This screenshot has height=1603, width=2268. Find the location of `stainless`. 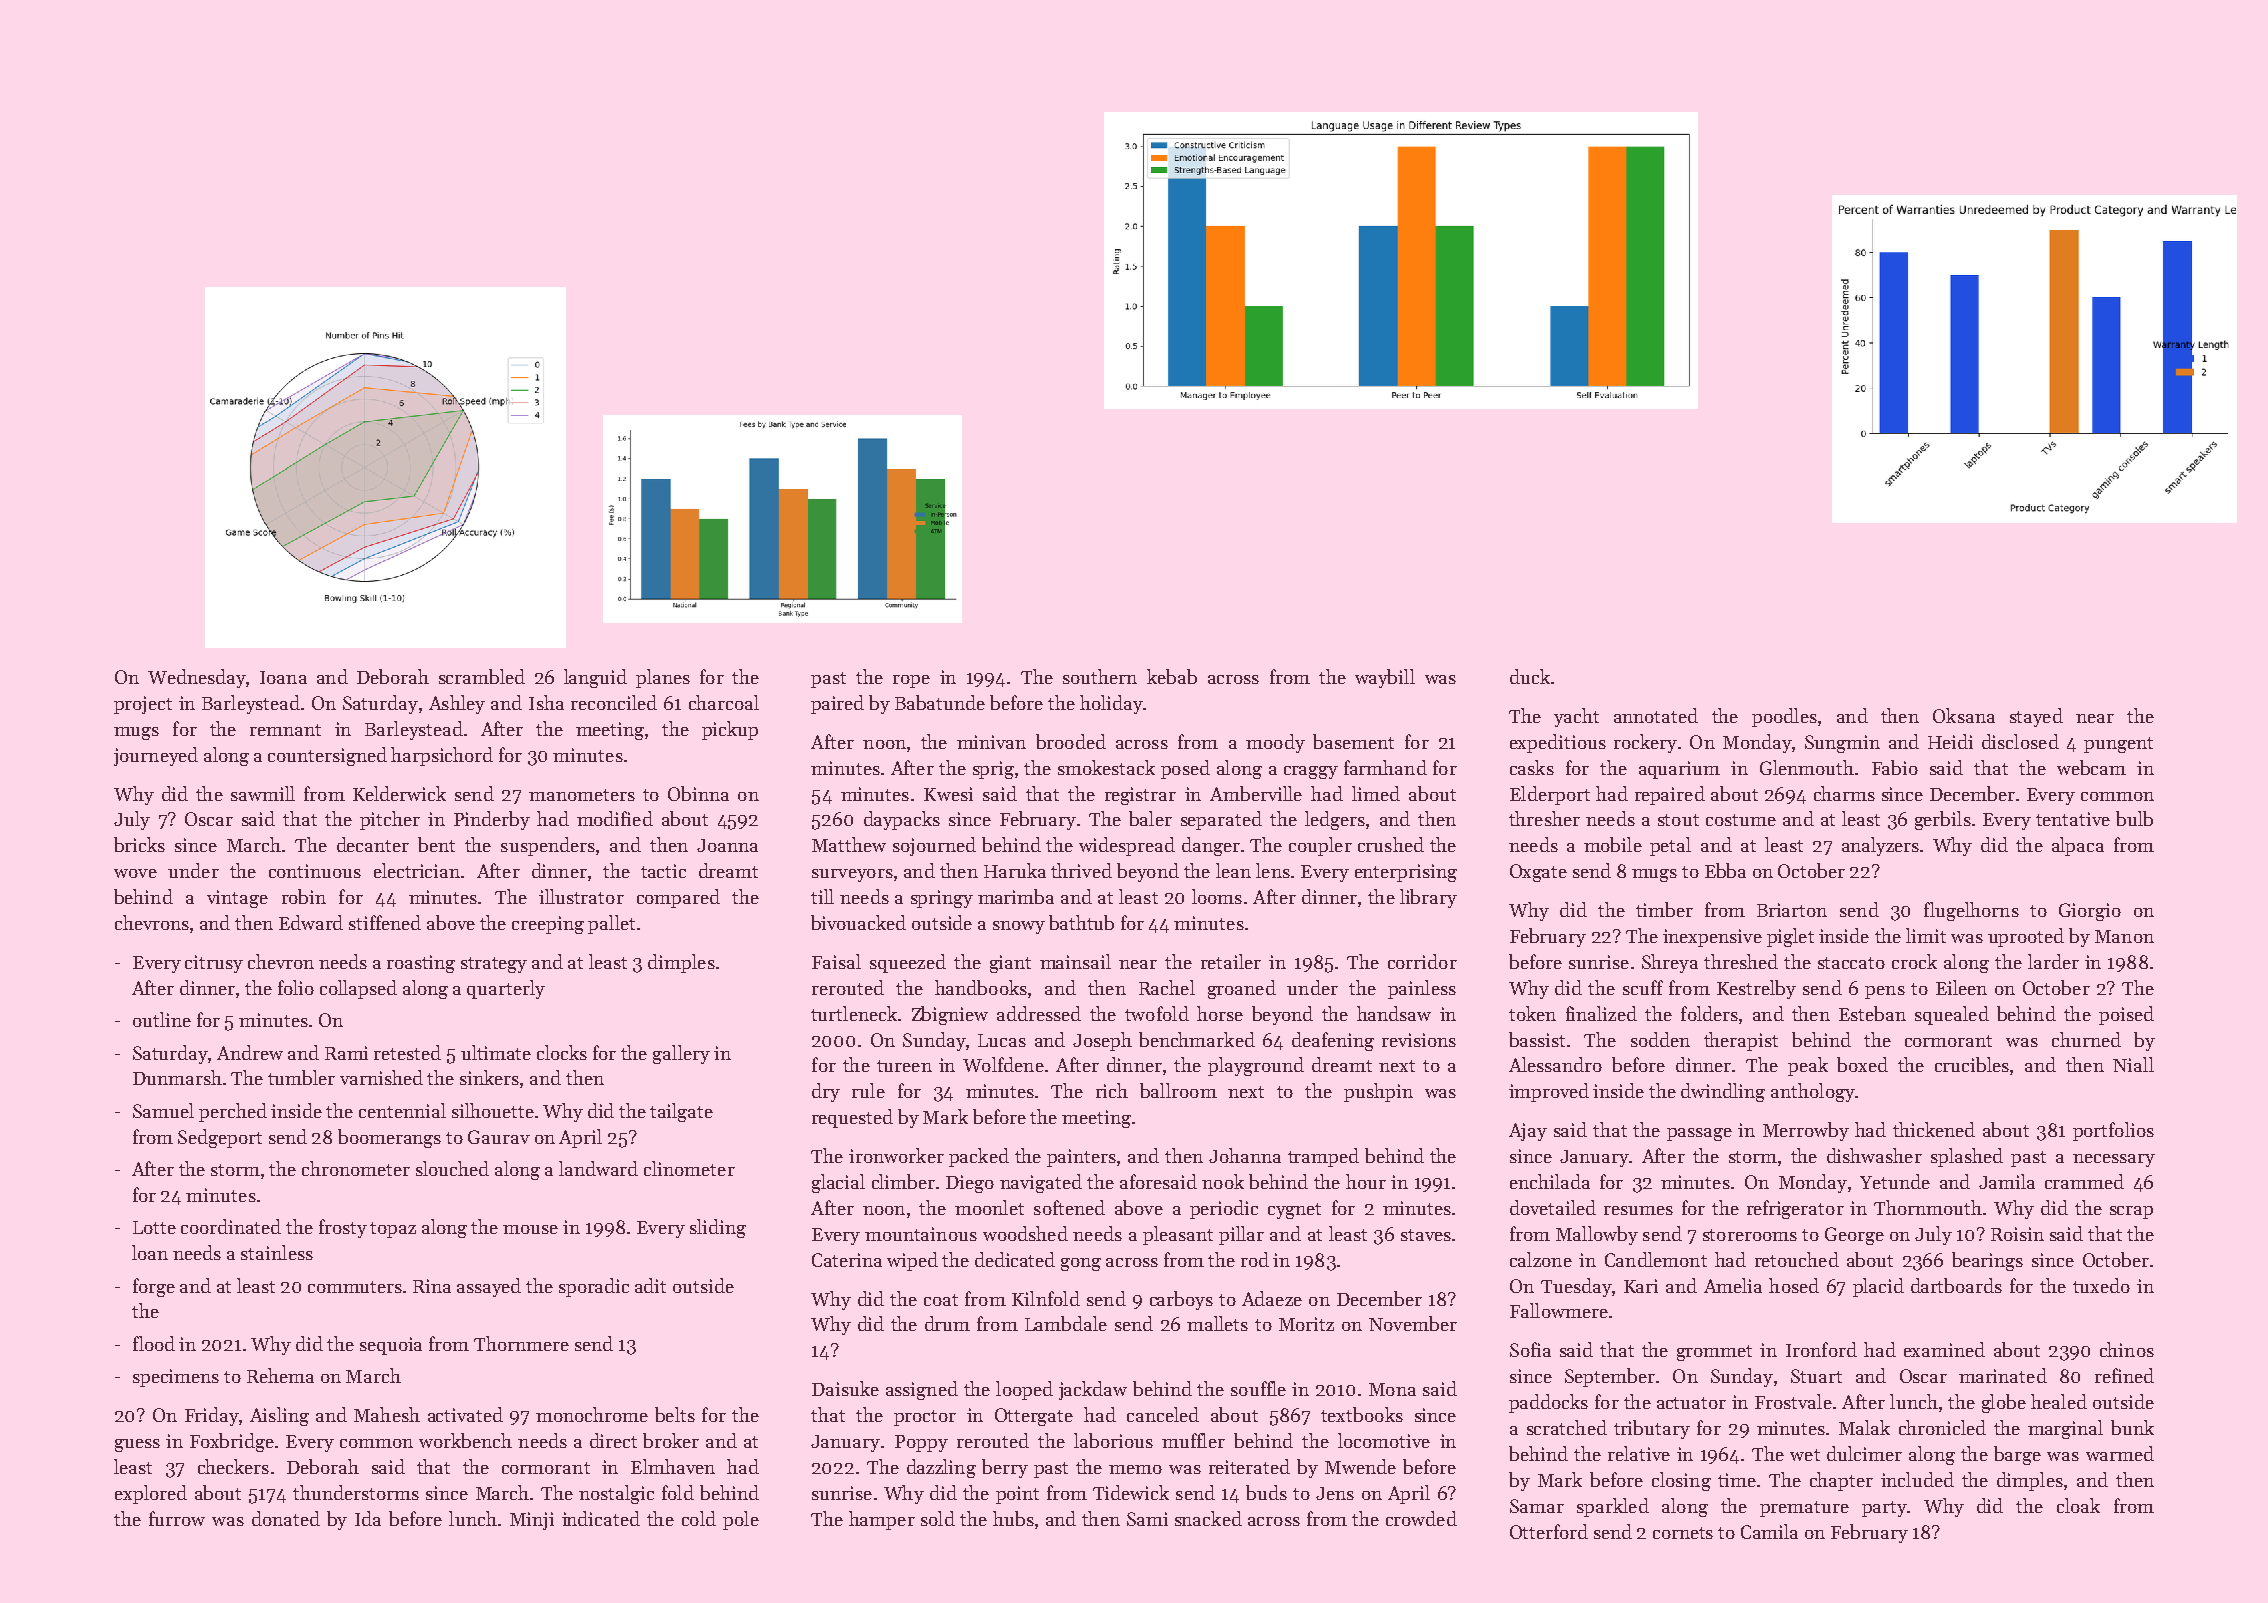

stainless is located at coordinates (277, 1252).
